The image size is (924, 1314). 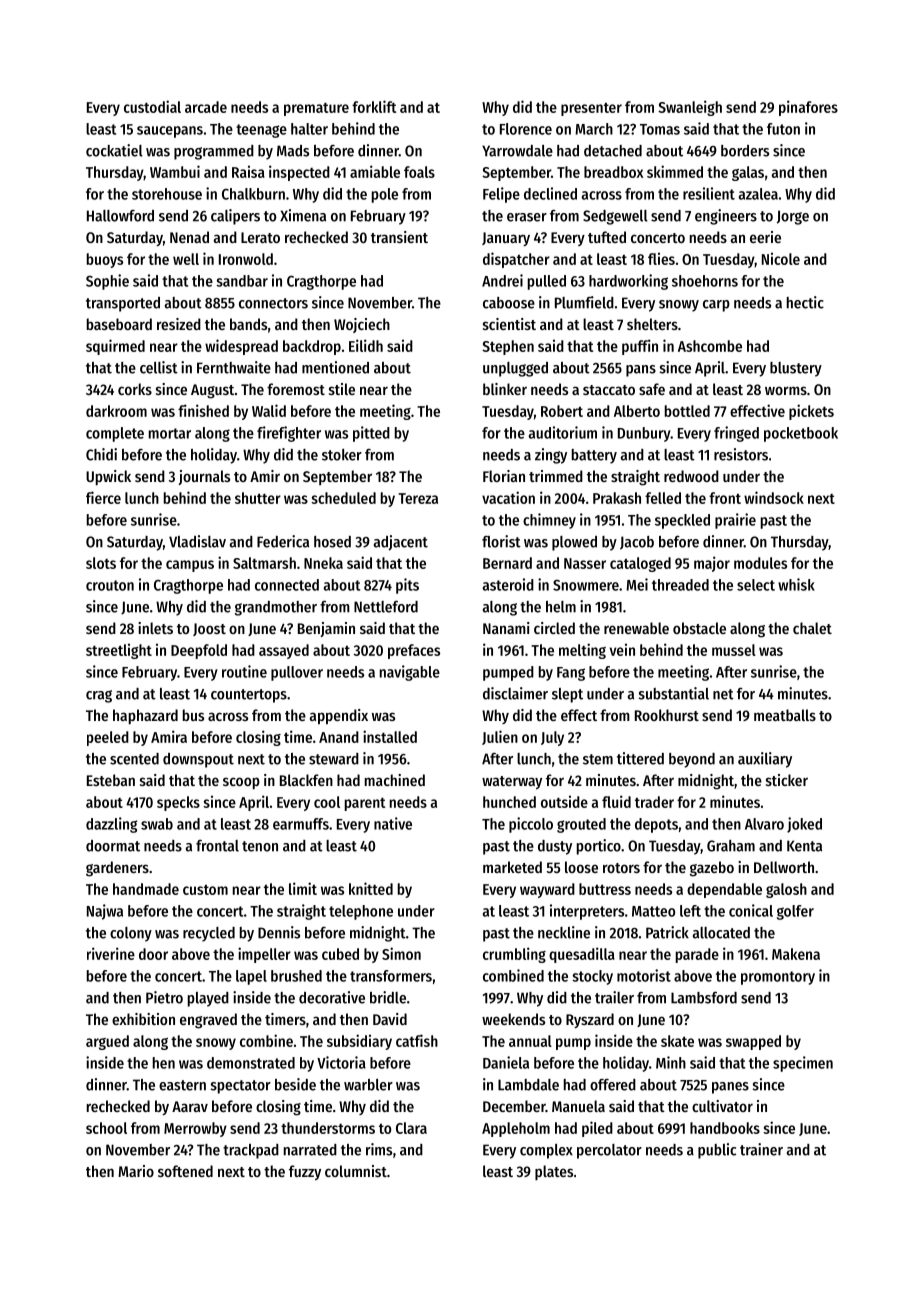 What do you see at coordinates (591, 109) in the screenshot?
I see `presenter` at bounding box center [591, 109].
